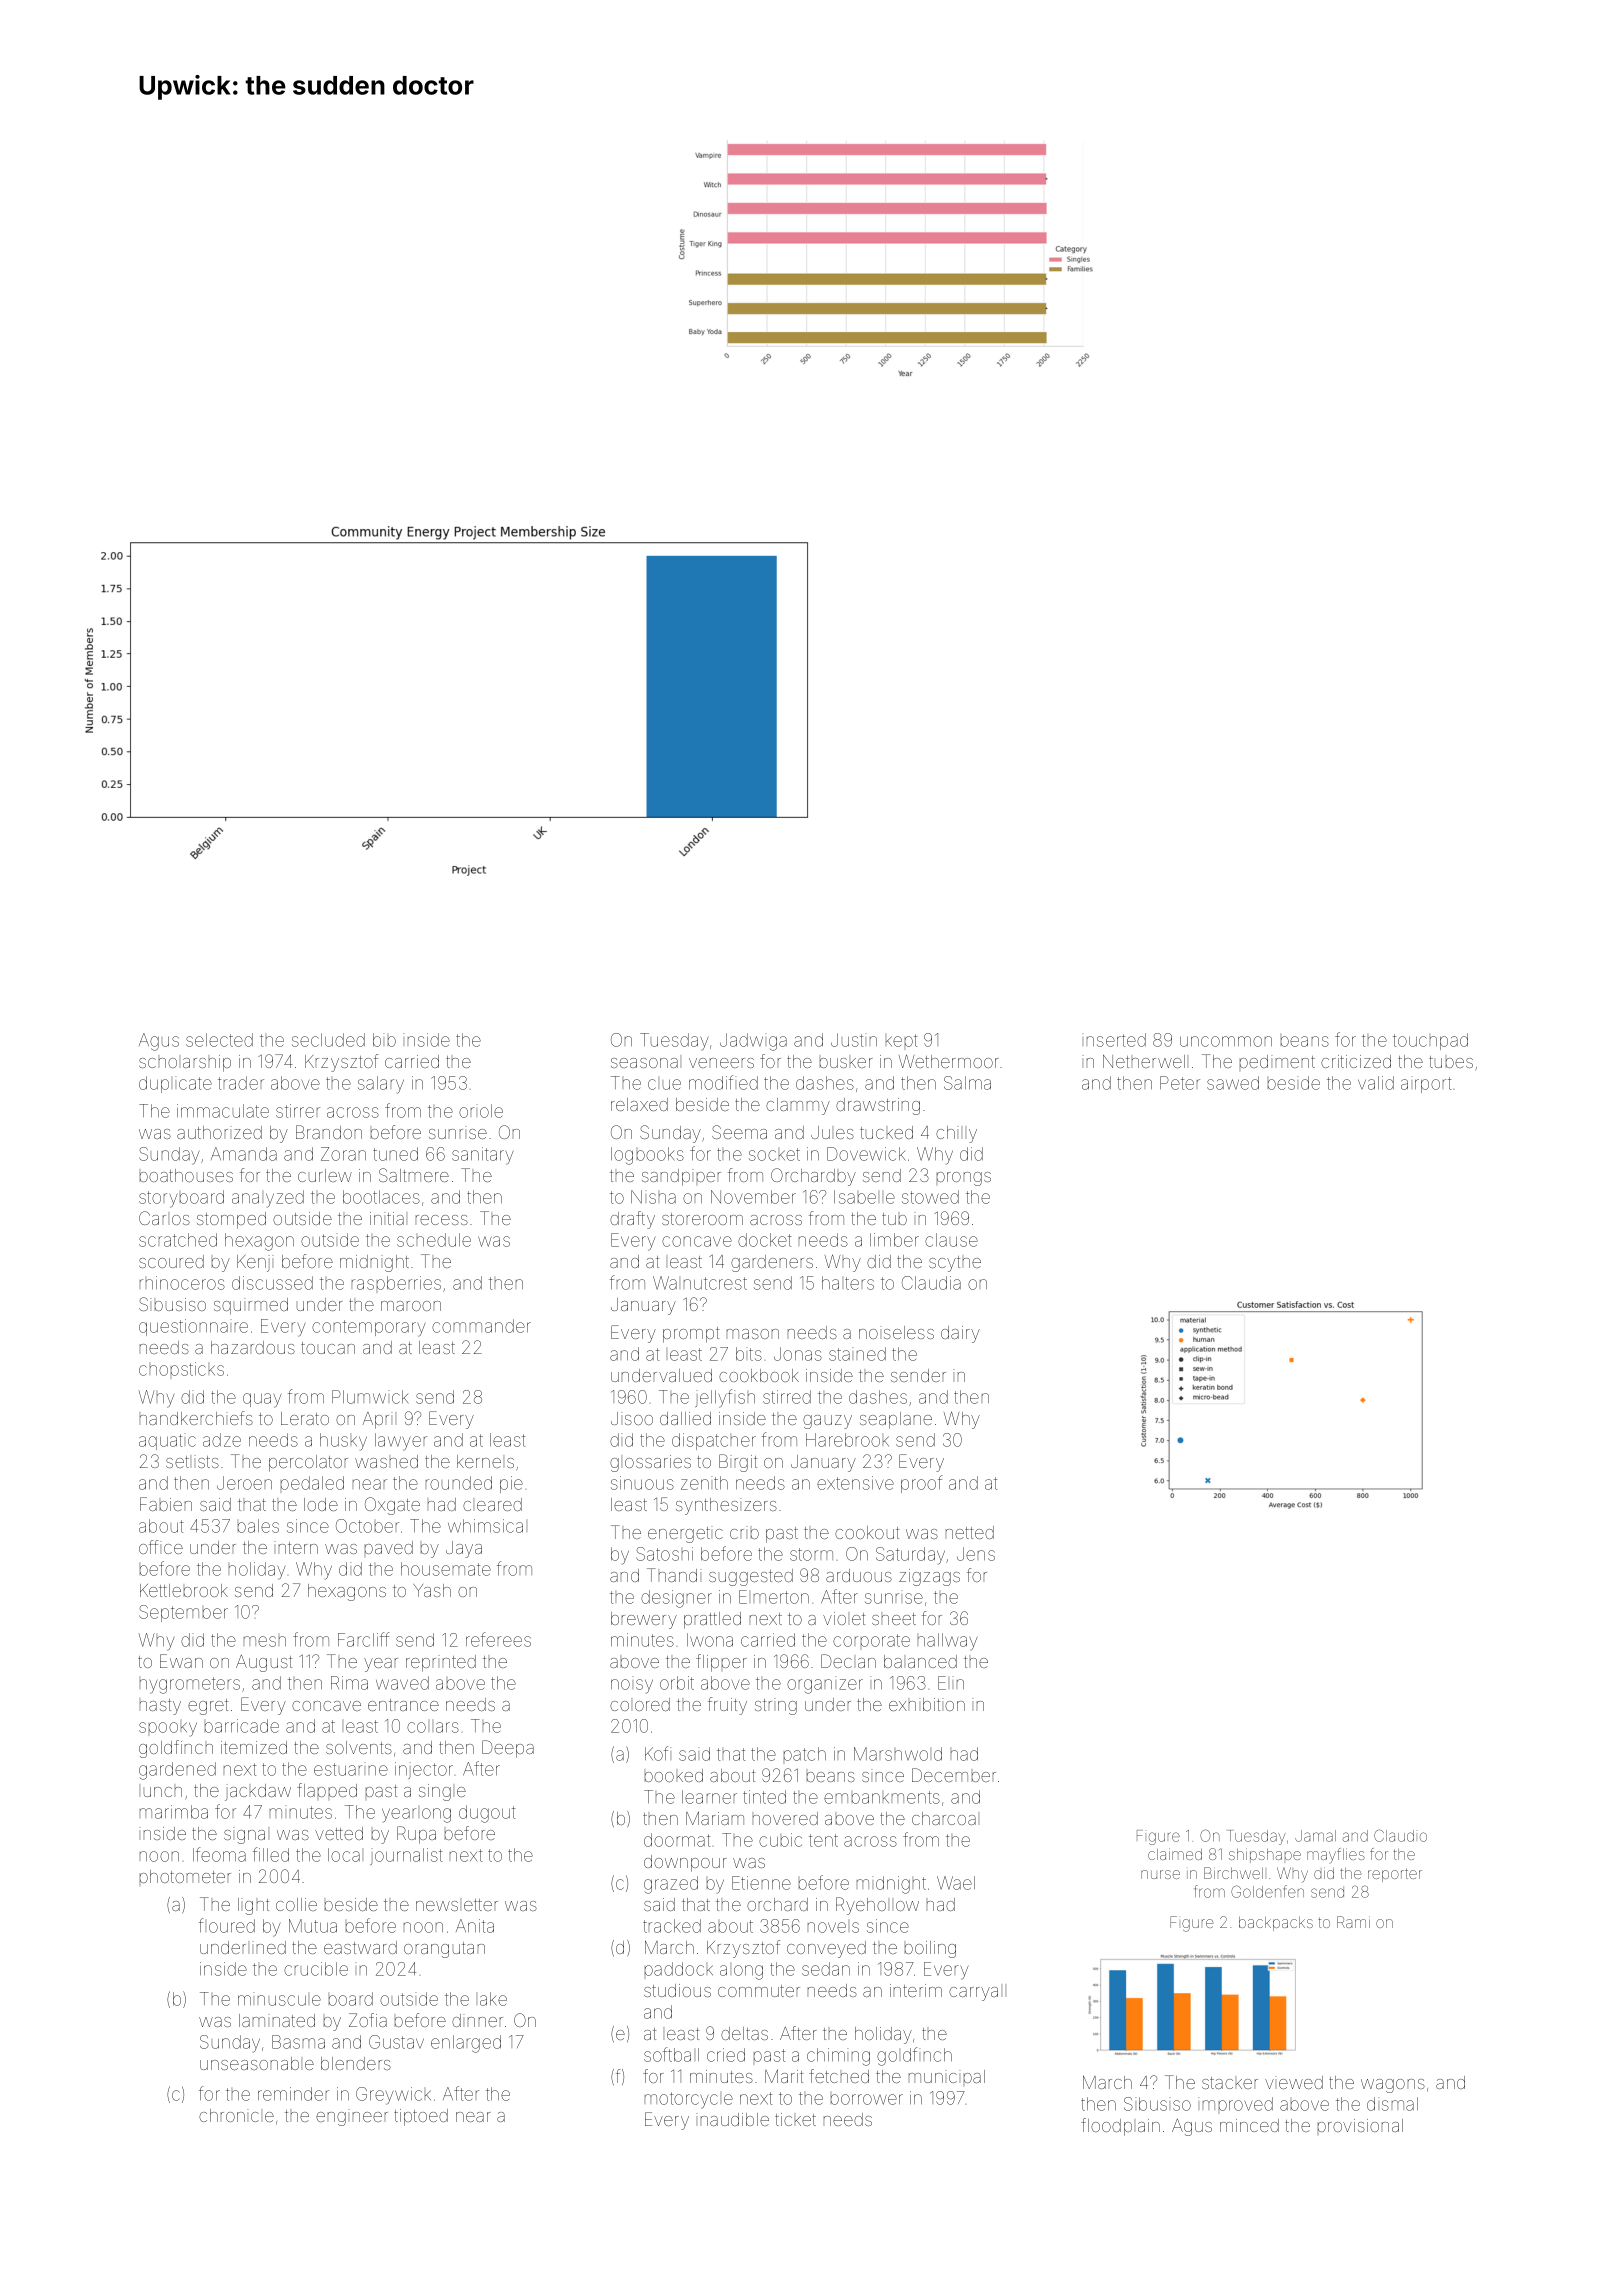 This screenshot has height=2292, width=1620. I want to click on Rami, so click(1353, 1922).
